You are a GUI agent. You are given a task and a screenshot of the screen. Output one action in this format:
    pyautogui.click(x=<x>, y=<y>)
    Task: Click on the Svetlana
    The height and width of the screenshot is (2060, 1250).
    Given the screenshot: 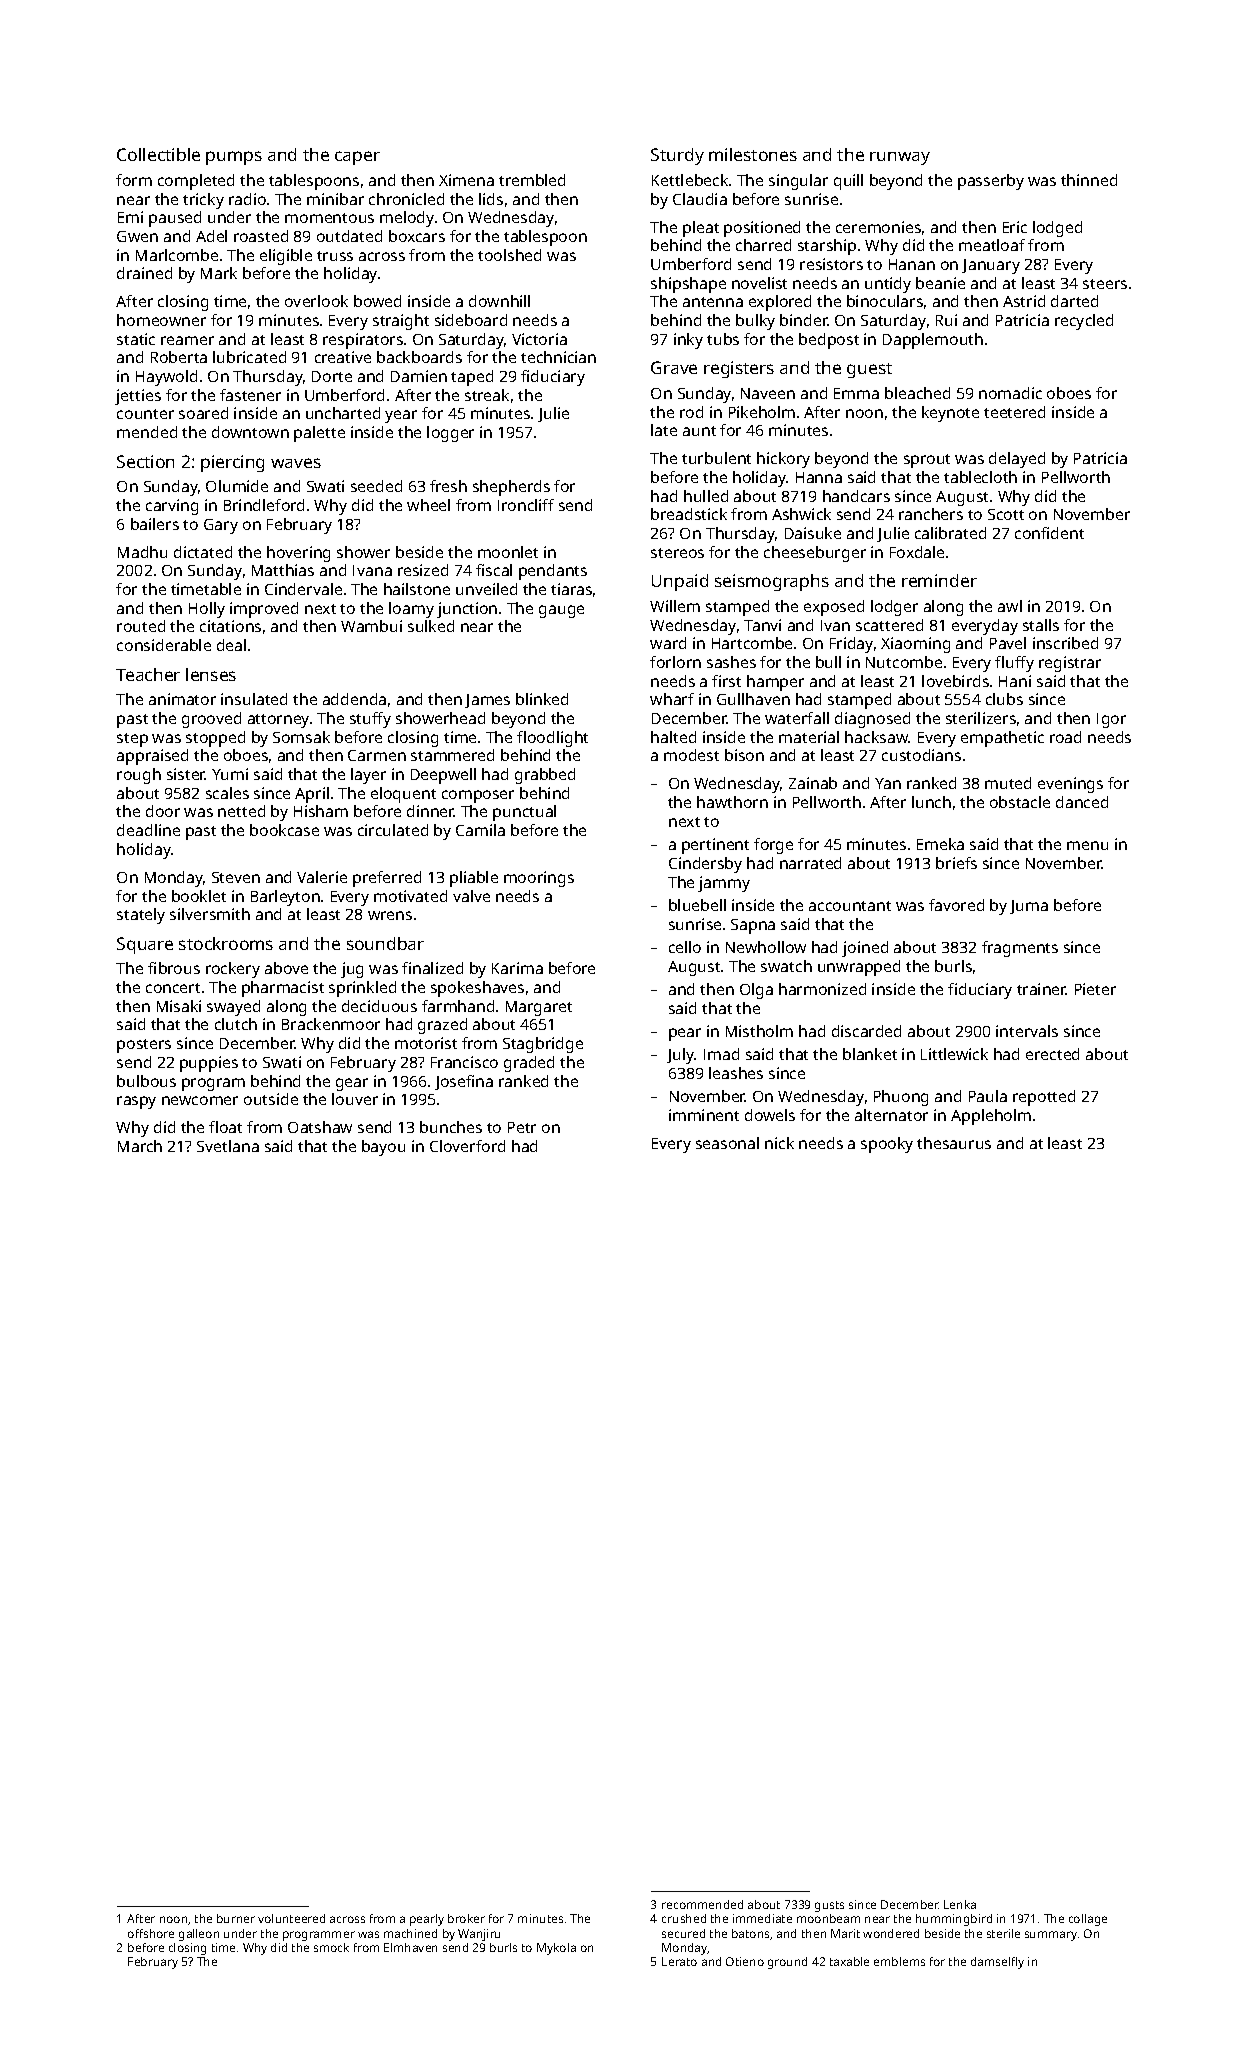 What is the action you would take?
    pyautogui.click(x=228, y=1146)
